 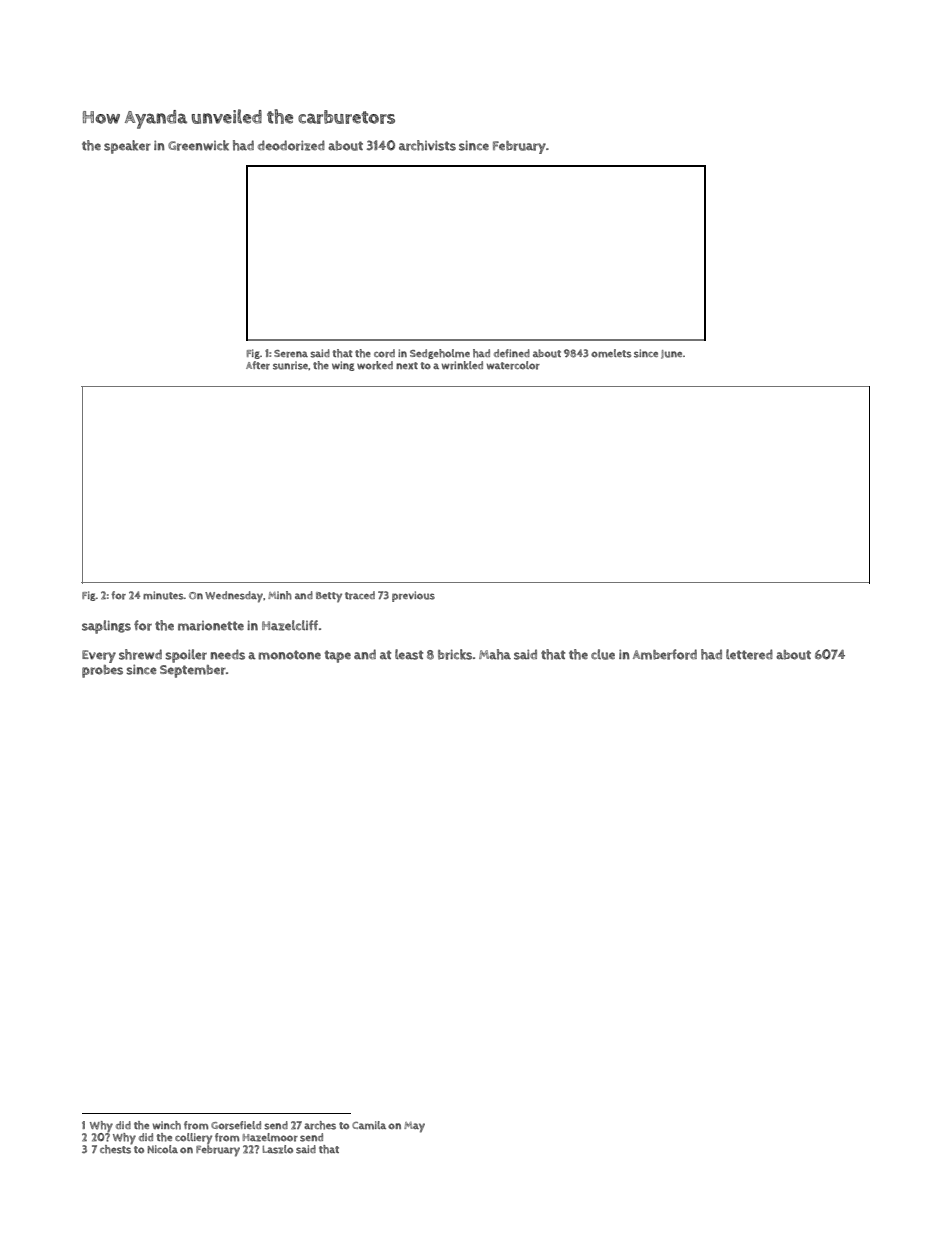 I want to click on Gorsefield, so click(x=236, y=1125).
